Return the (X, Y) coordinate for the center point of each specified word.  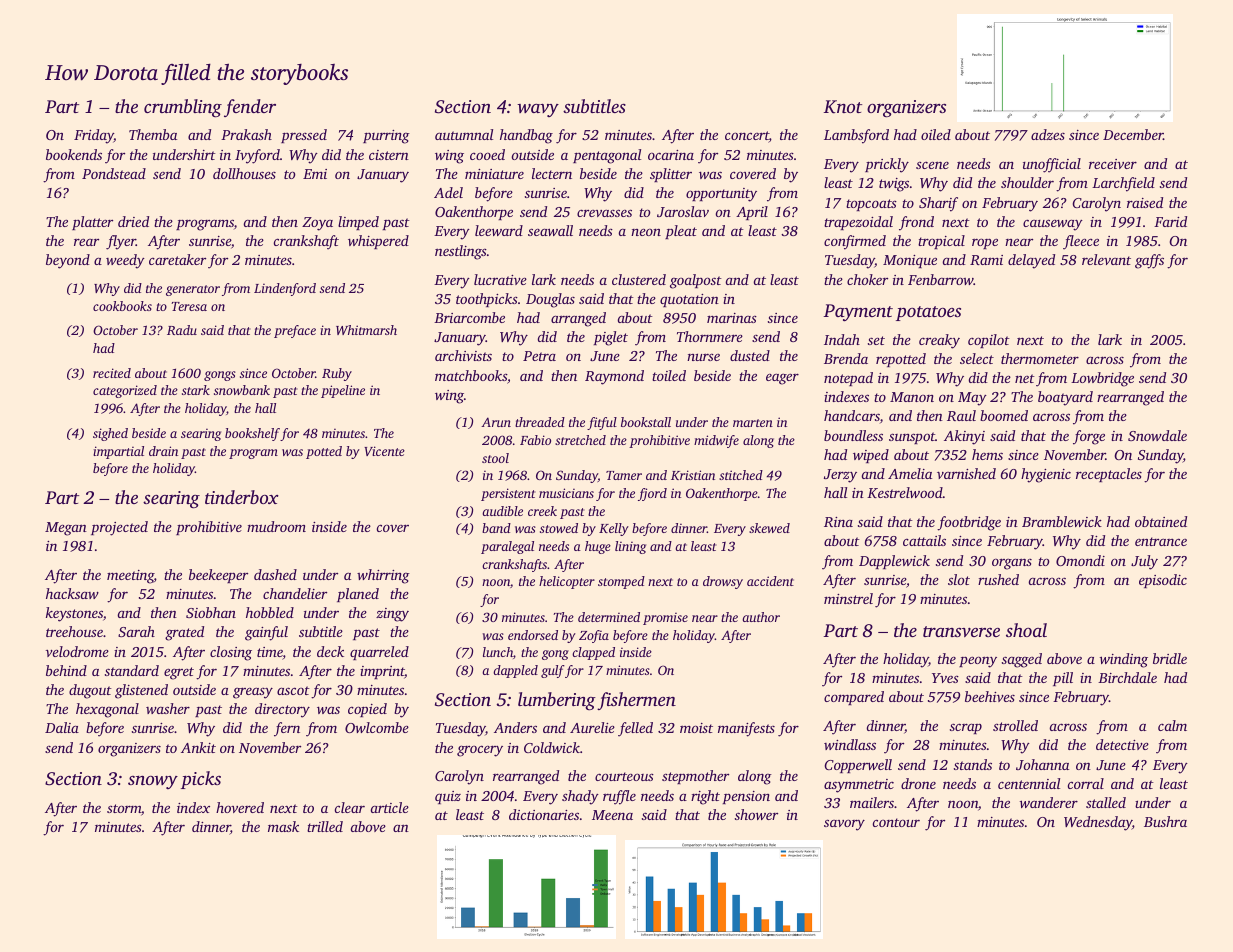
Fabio (535, 440)
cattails (924, 540)
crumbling (183, 108)
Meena (612, 815)
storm (124, 808)
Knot (842, 107)
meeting (130, 577)
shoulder (1027, 182)
